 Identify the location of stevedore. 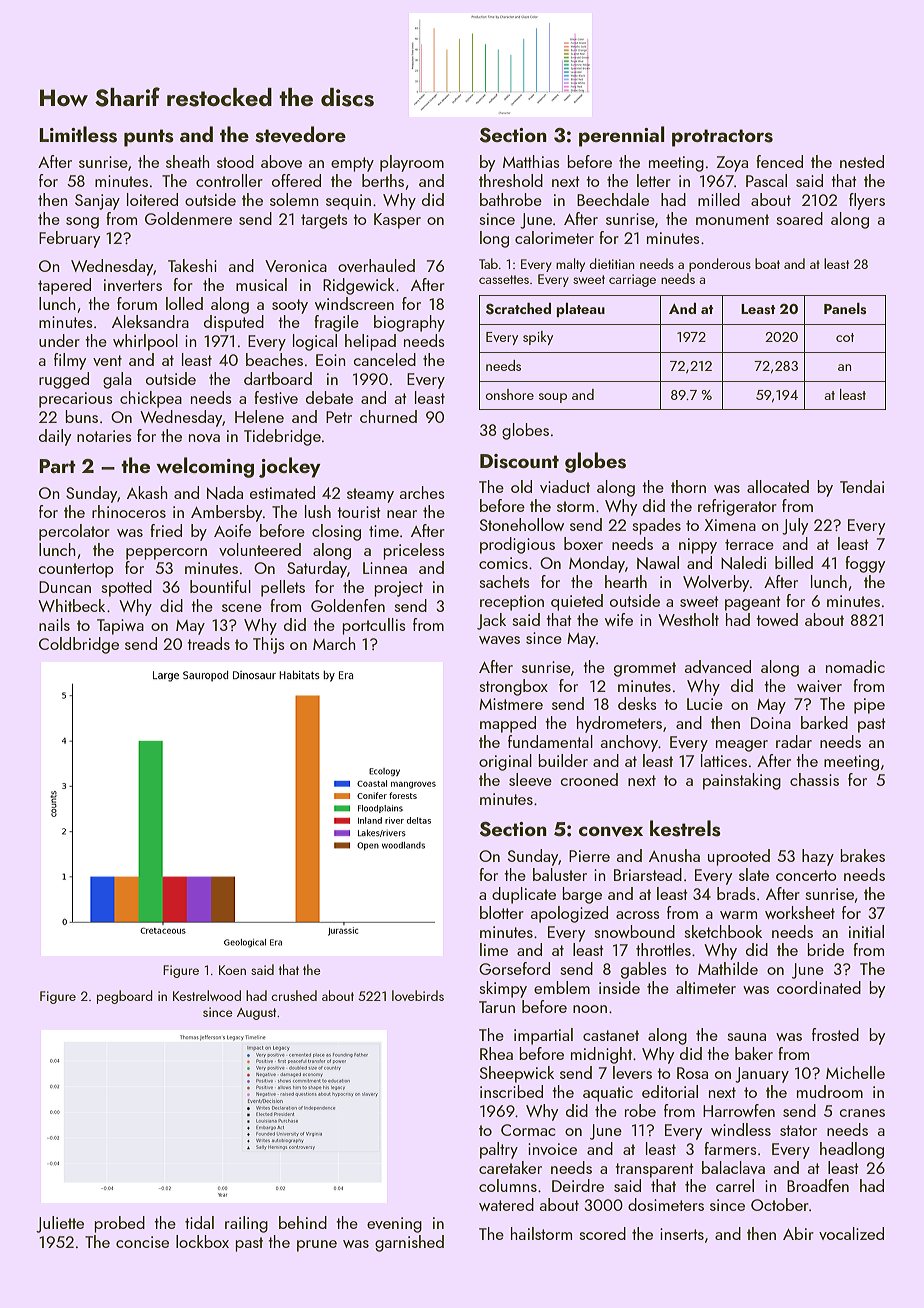
(300, 134).
